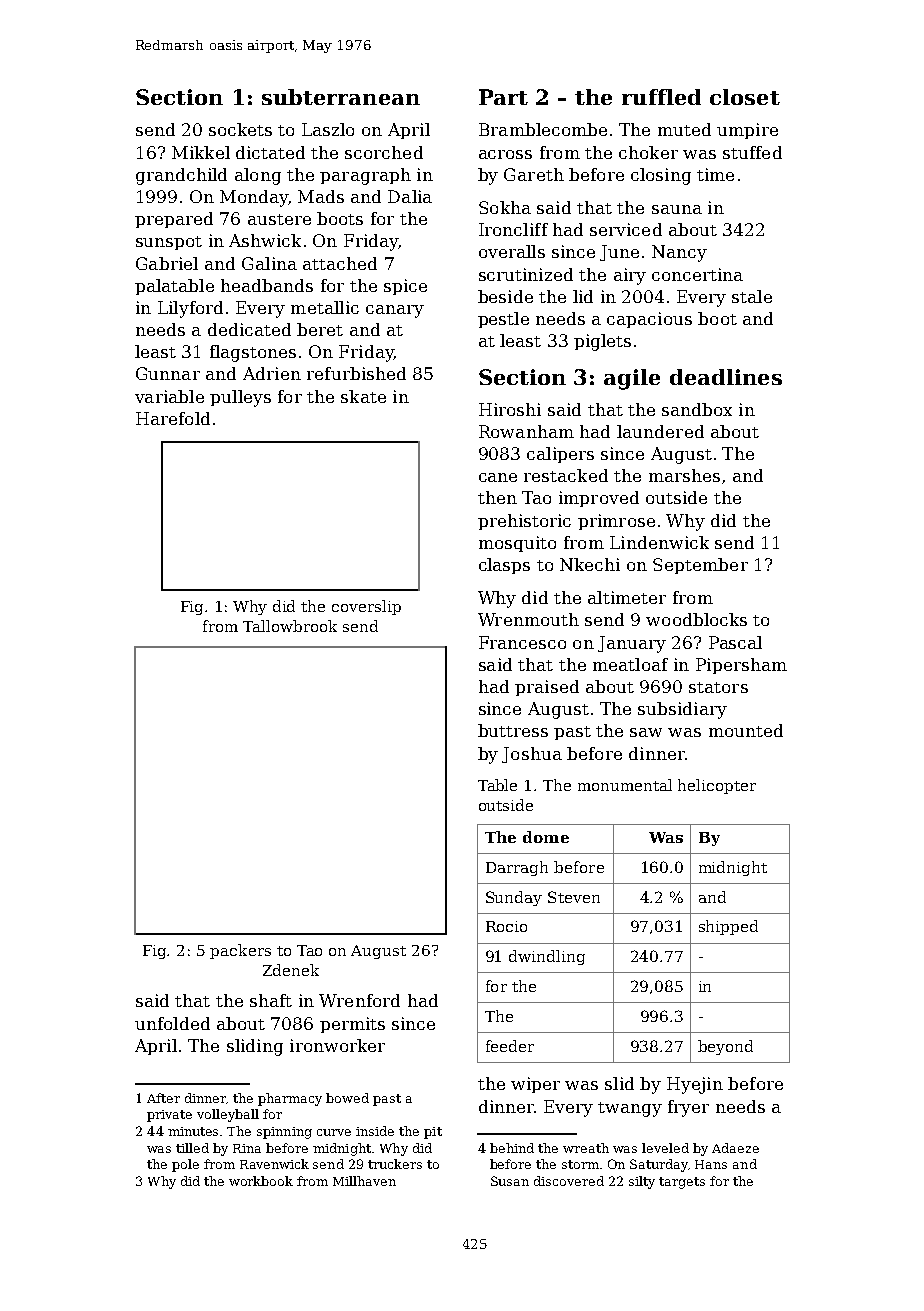  What do you see at coordinates (746, 730) in the screenshot?
I see `mounted` at bounding box center [746, 730].
